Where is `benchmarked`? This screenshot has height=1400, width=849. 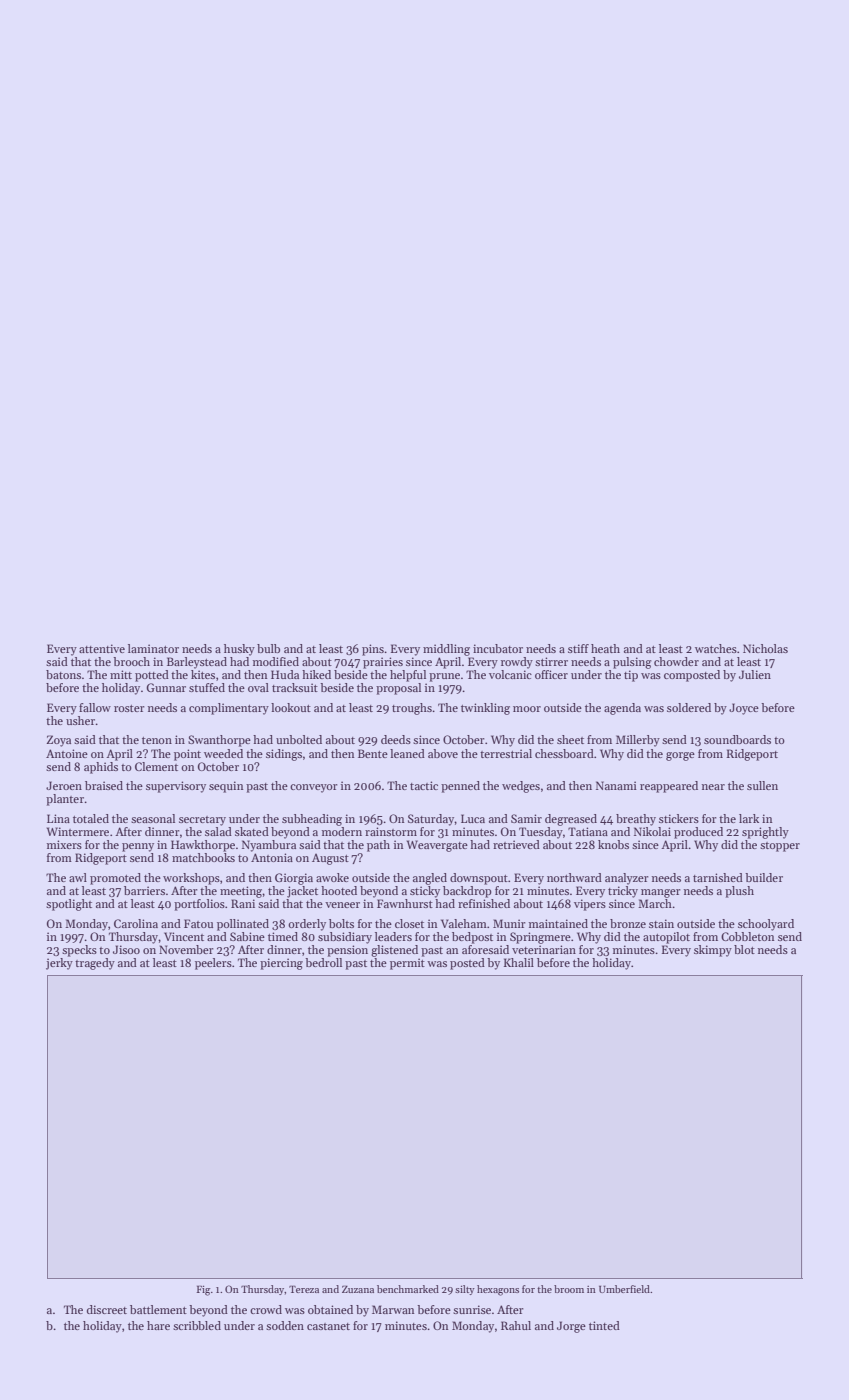
benchmarked is located at coordinates (408, 1289).
